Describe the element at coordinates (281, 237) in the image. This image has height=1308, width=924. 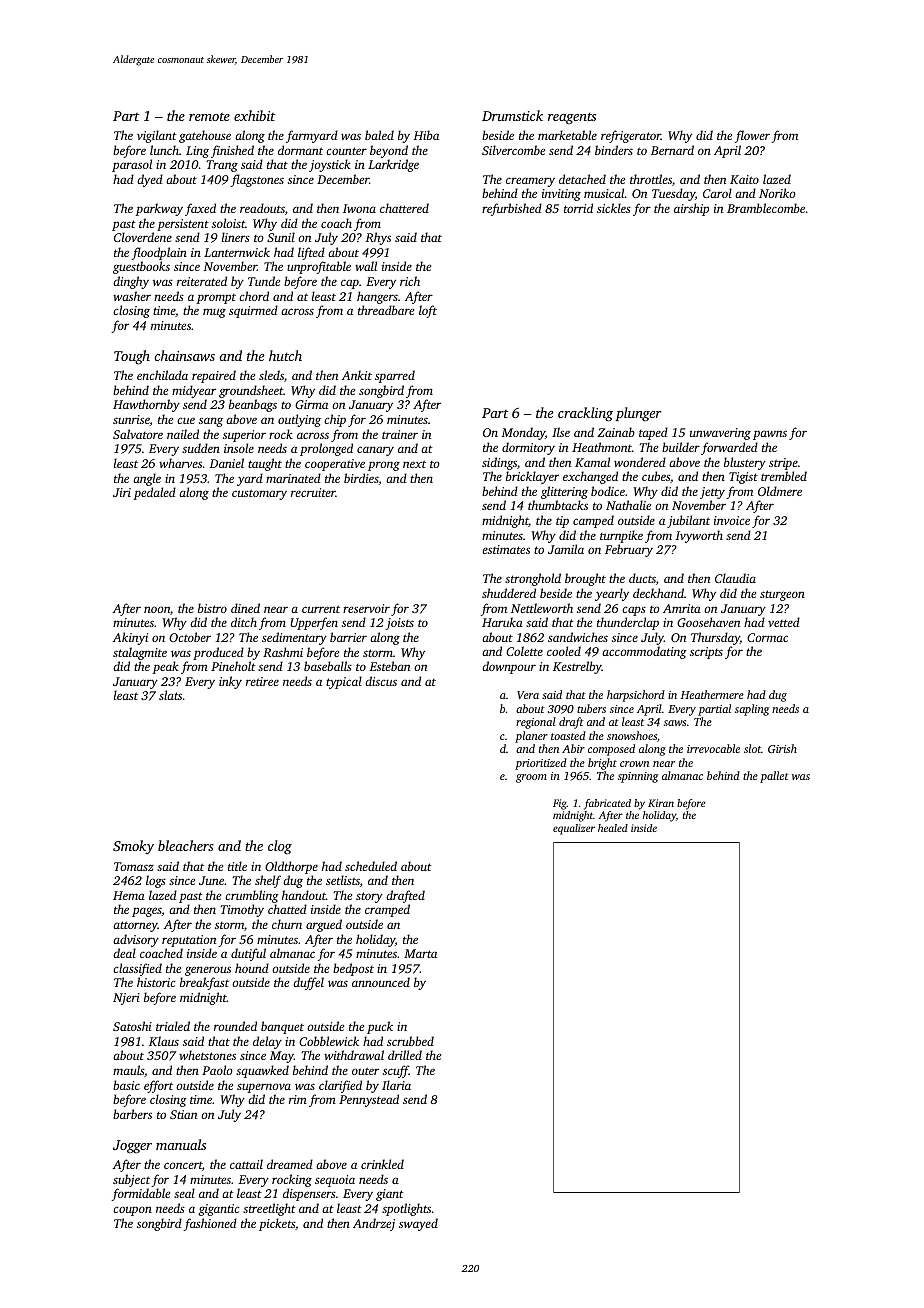
I see `Sunil` at that location.
